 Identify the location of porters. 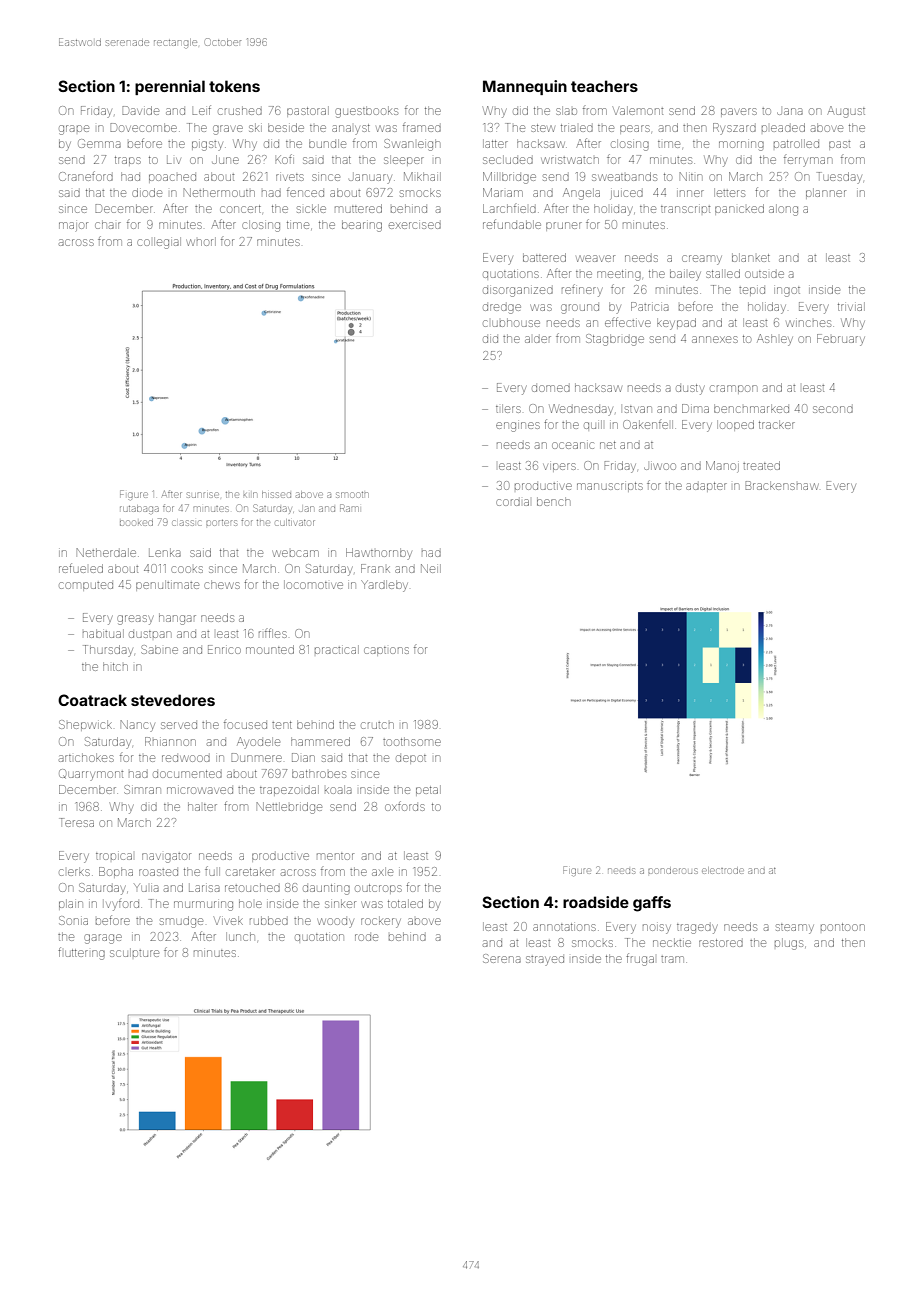
(221, 523).
